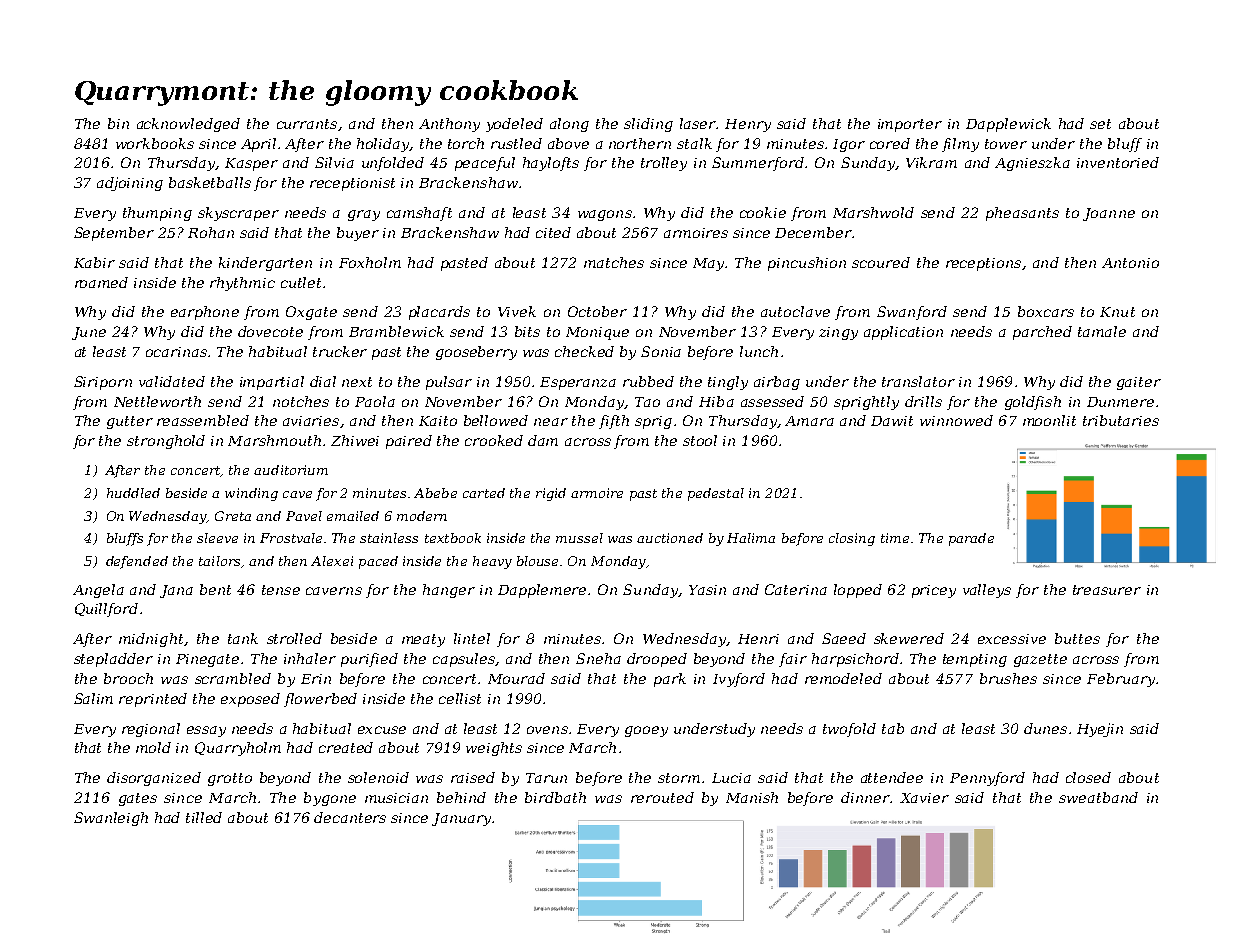 The image size is (1233, 952). Describe the element at coordinates (843, 678) in the page. I see `remodeled` at that location.
